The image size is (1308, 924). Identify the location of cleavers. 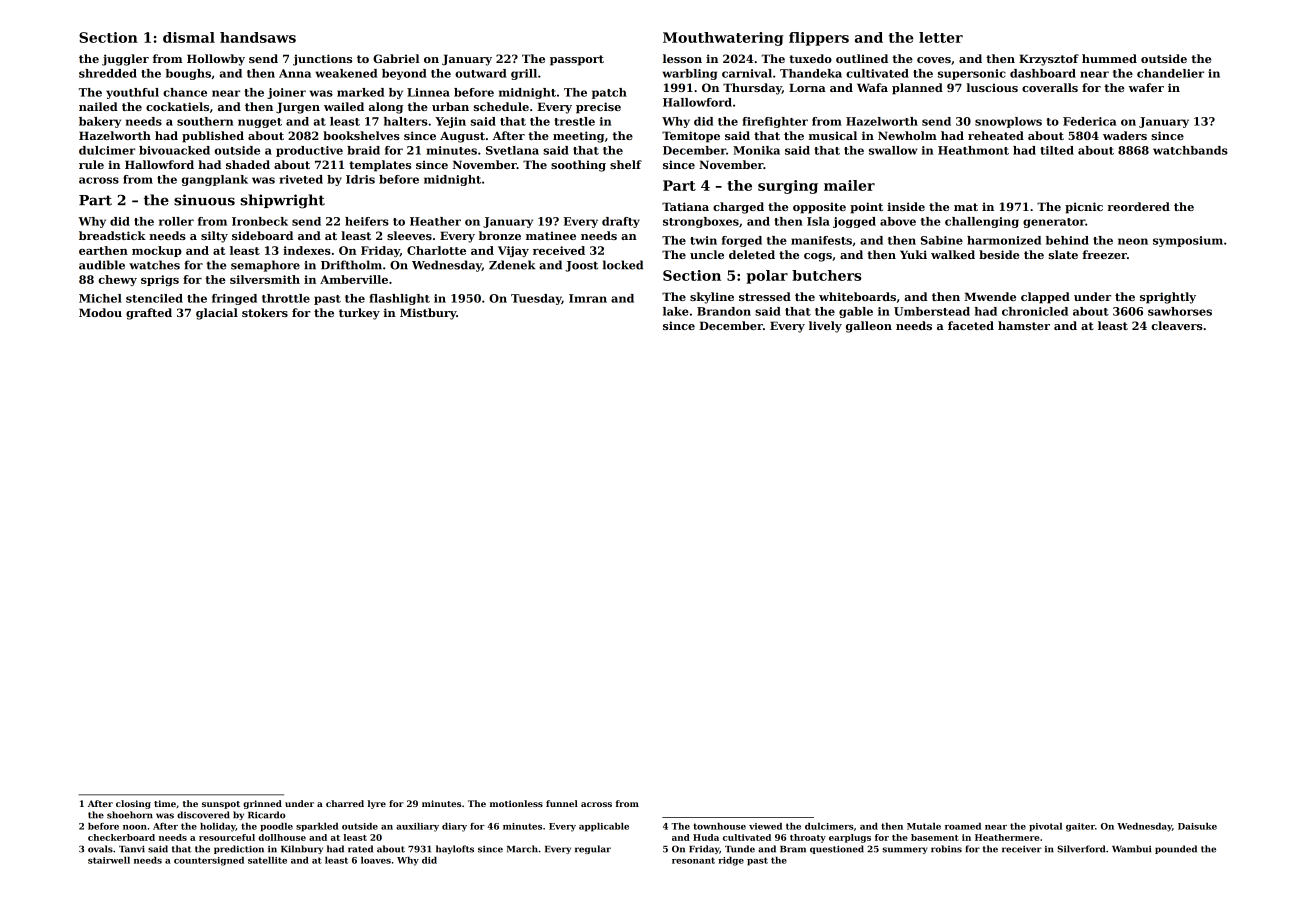
(1177, 325).
